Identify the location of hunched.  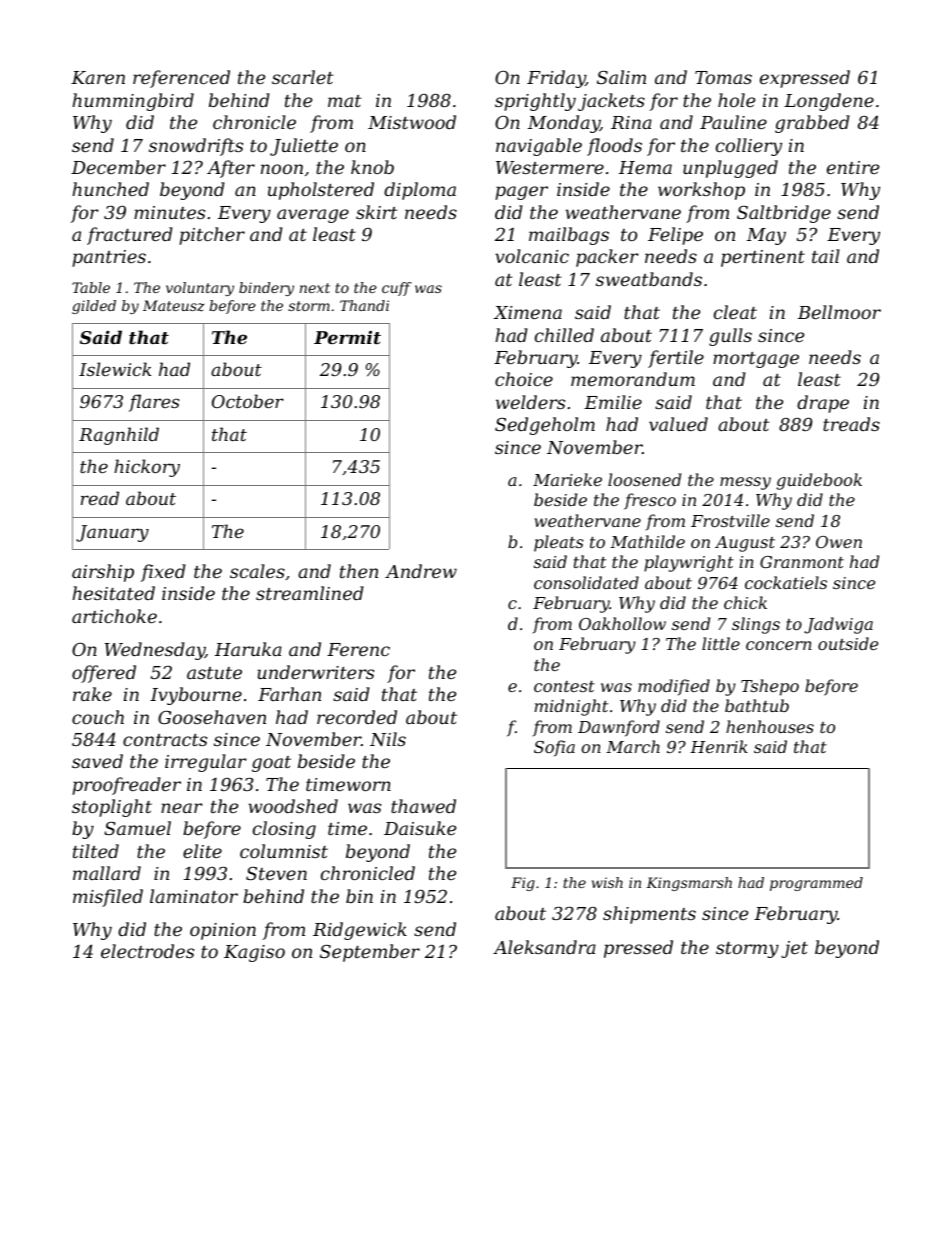
(110, 189).
